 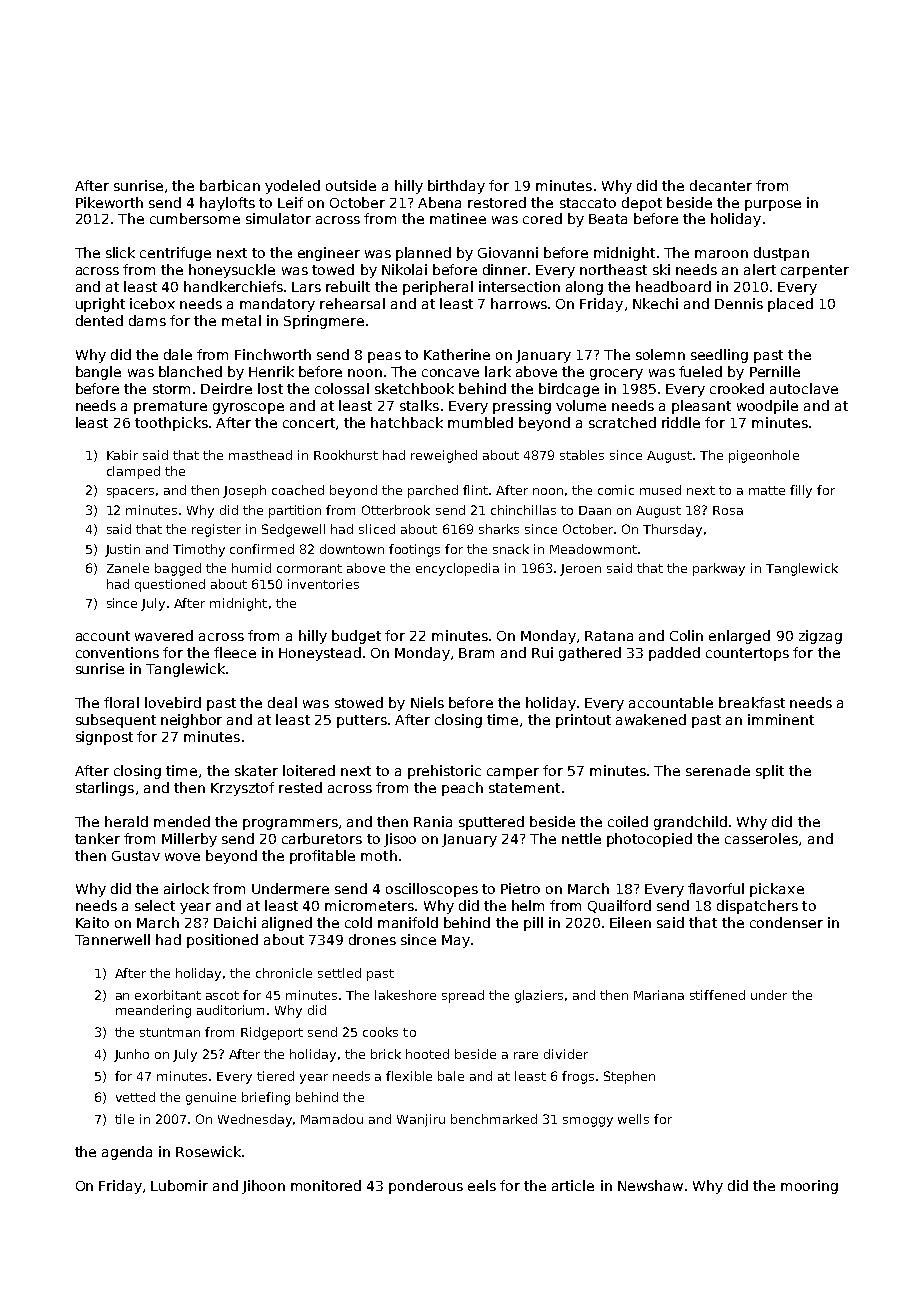 I want to click on decanter, so click(x=721, y=185).
